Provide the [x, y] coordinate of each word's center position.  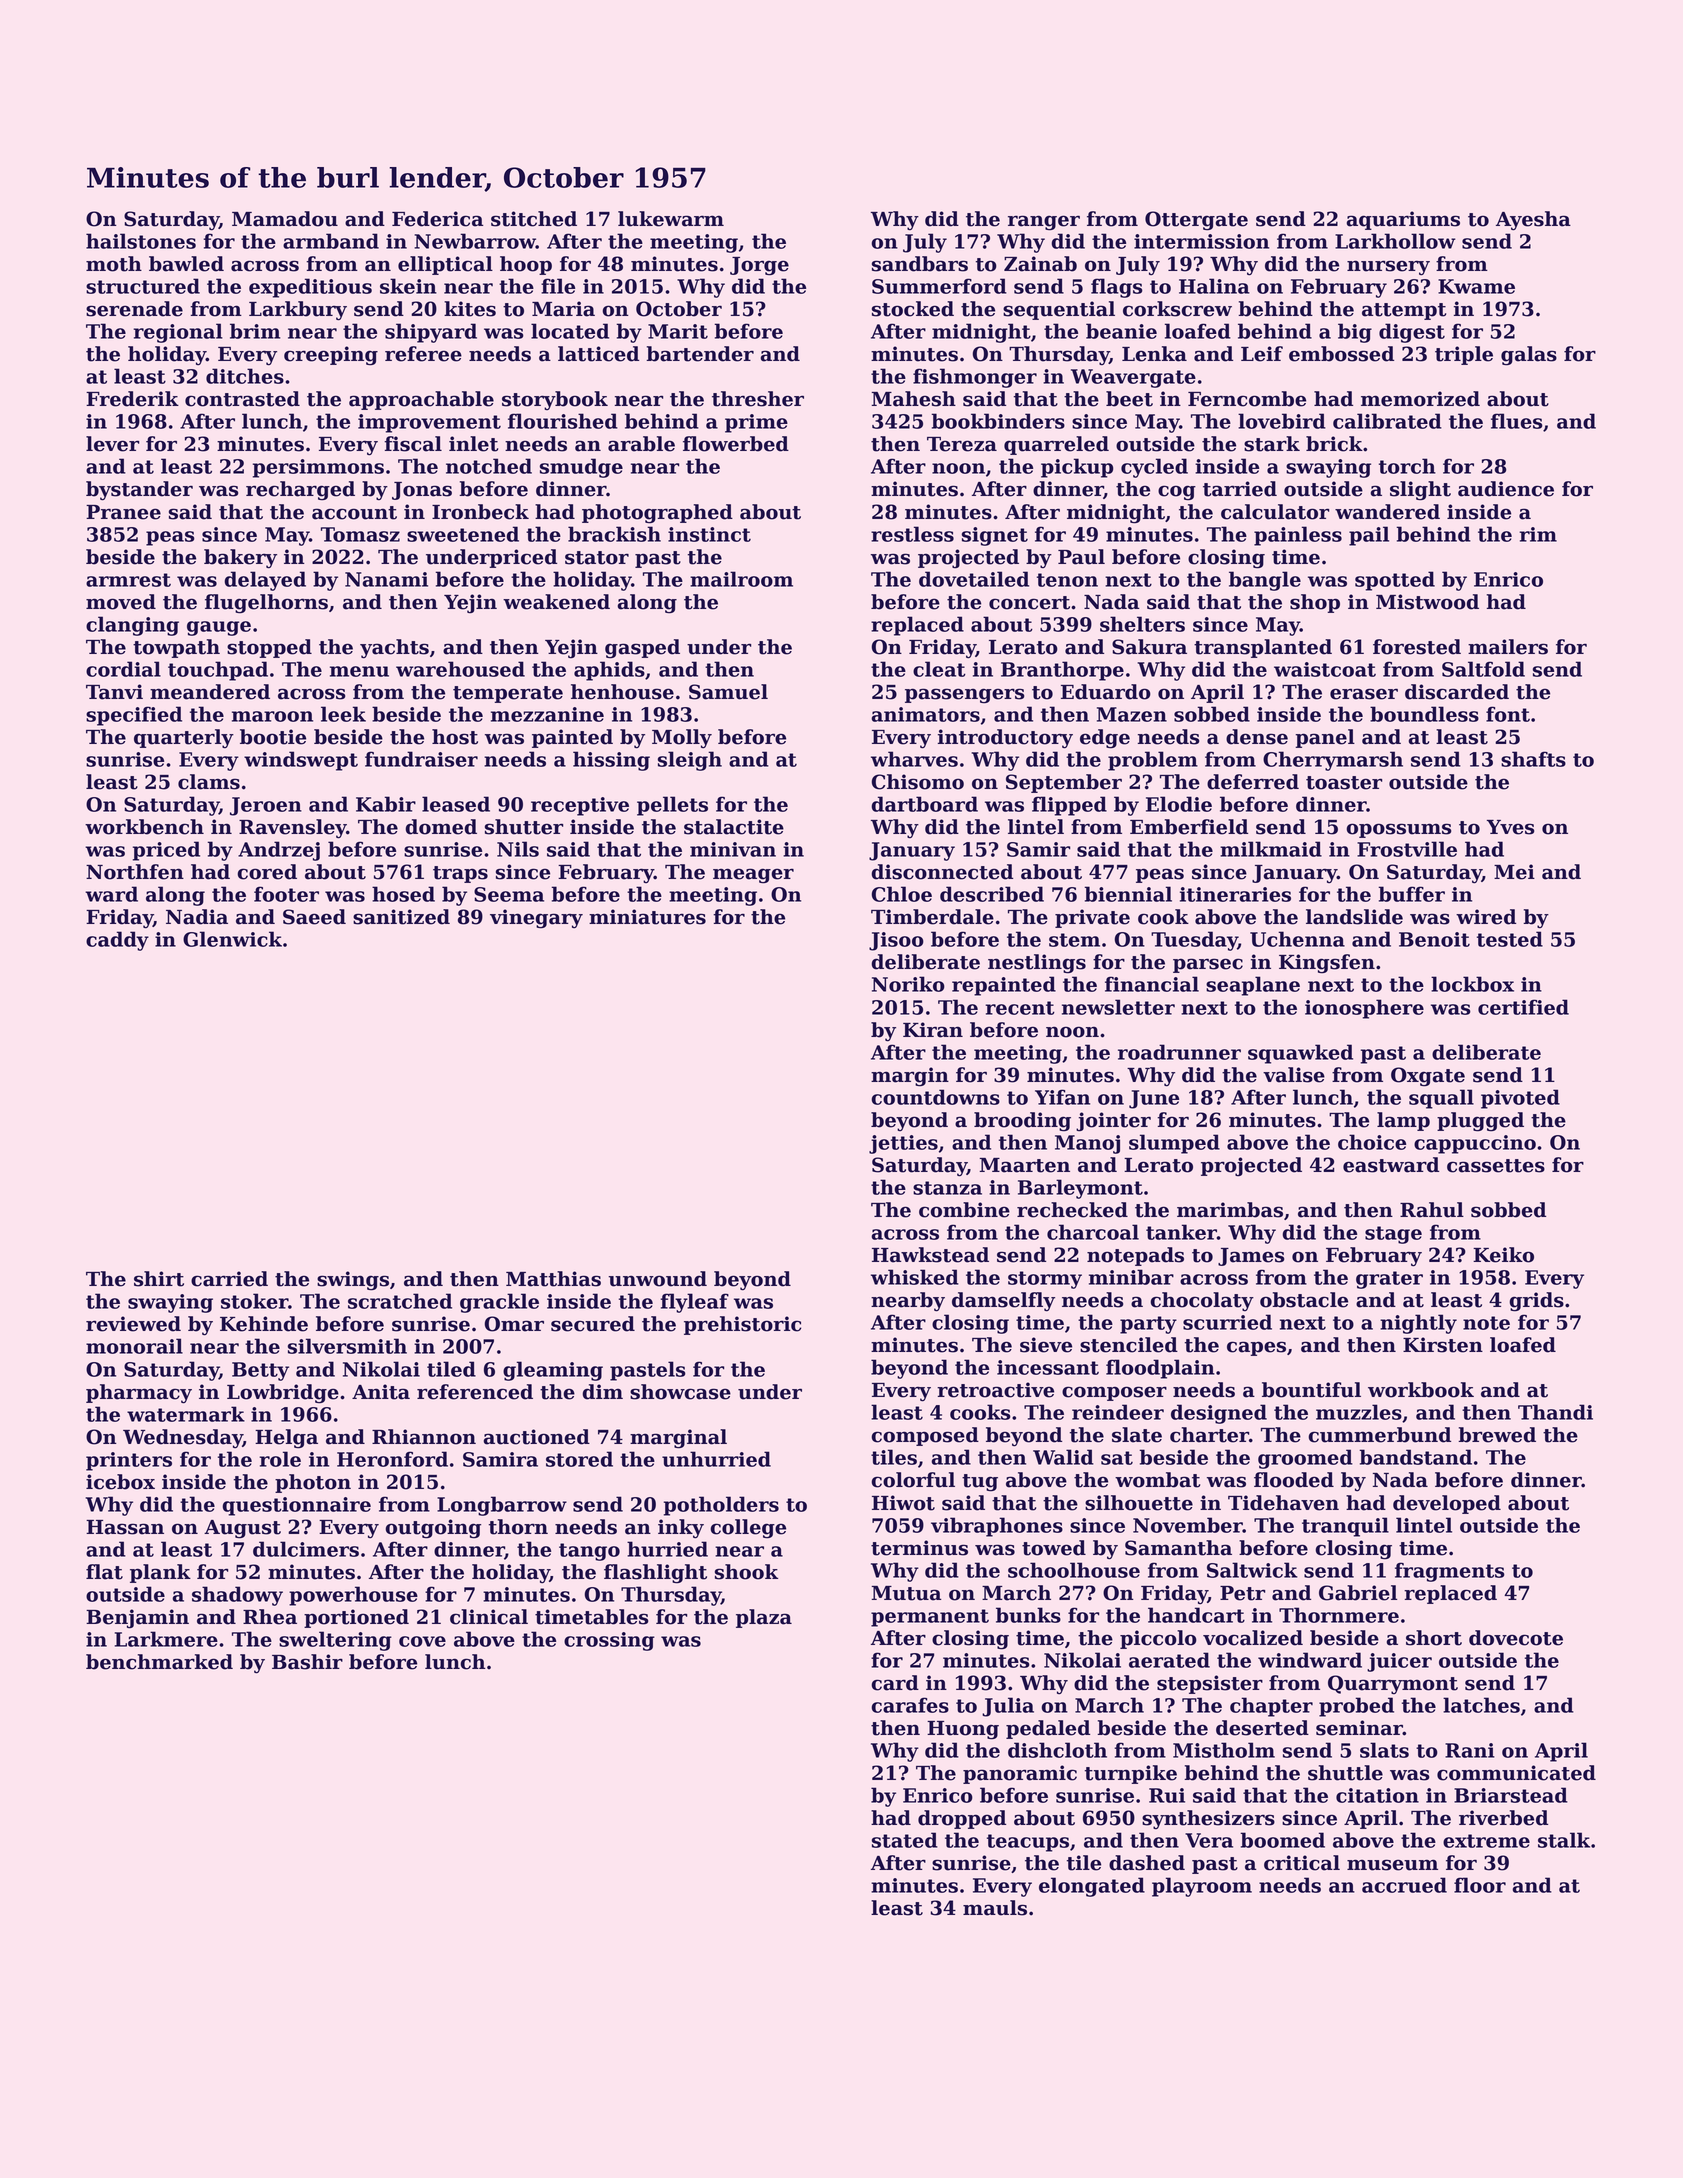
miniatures [647, 917]
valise [1294, 1075]
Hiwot [903, 1503]
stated [905, 1840]
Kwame [1476, 286]
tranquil [1345, 1527]
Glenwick [232, 939]
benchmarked [159, 1662]
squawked [1300, 1054]
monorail [134, 1346]
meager [753, 876]
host [455, 737]
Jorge [759, 266]
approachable [421, 400]
